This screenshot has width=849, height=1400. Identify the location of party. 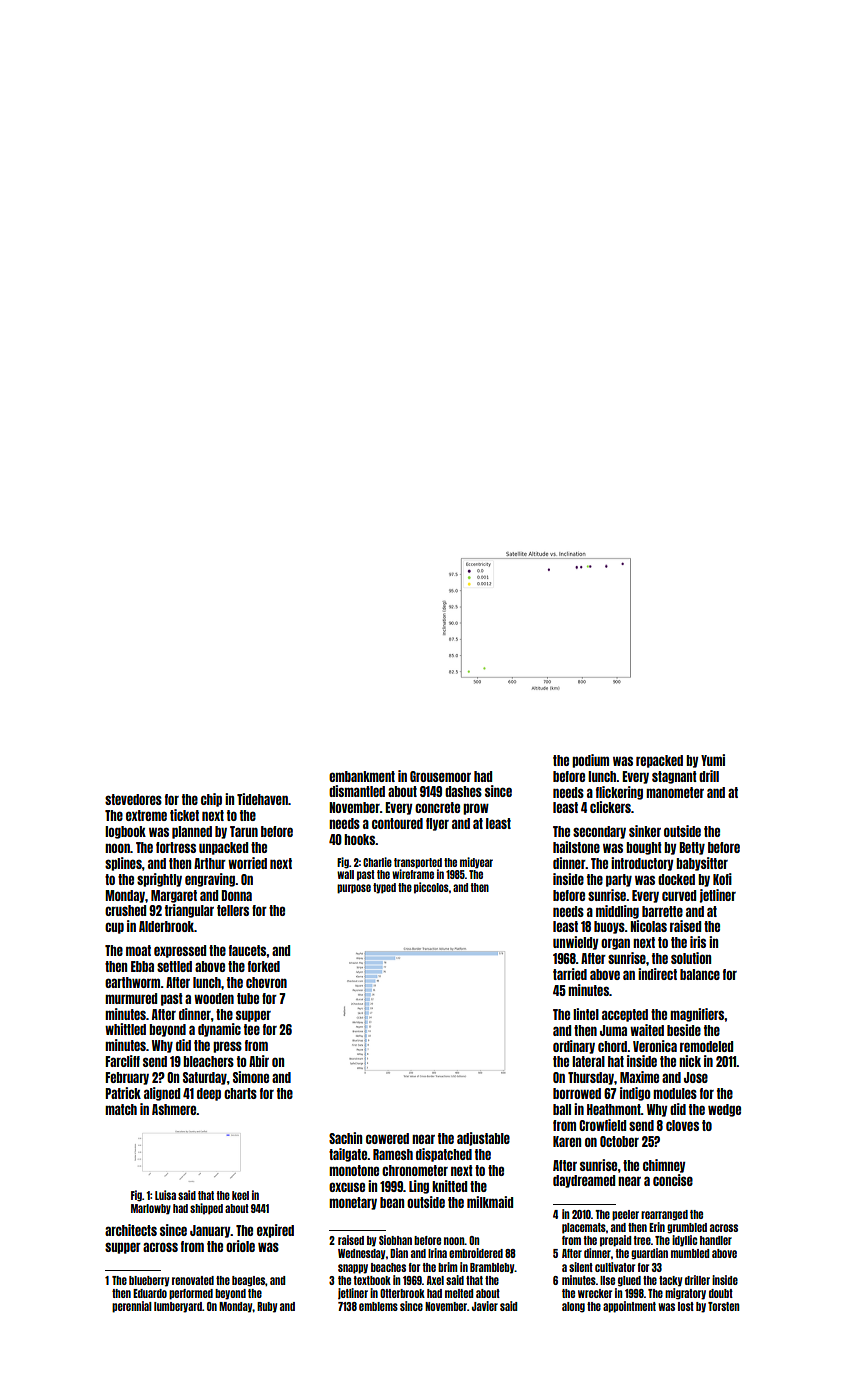
(619, 880).
